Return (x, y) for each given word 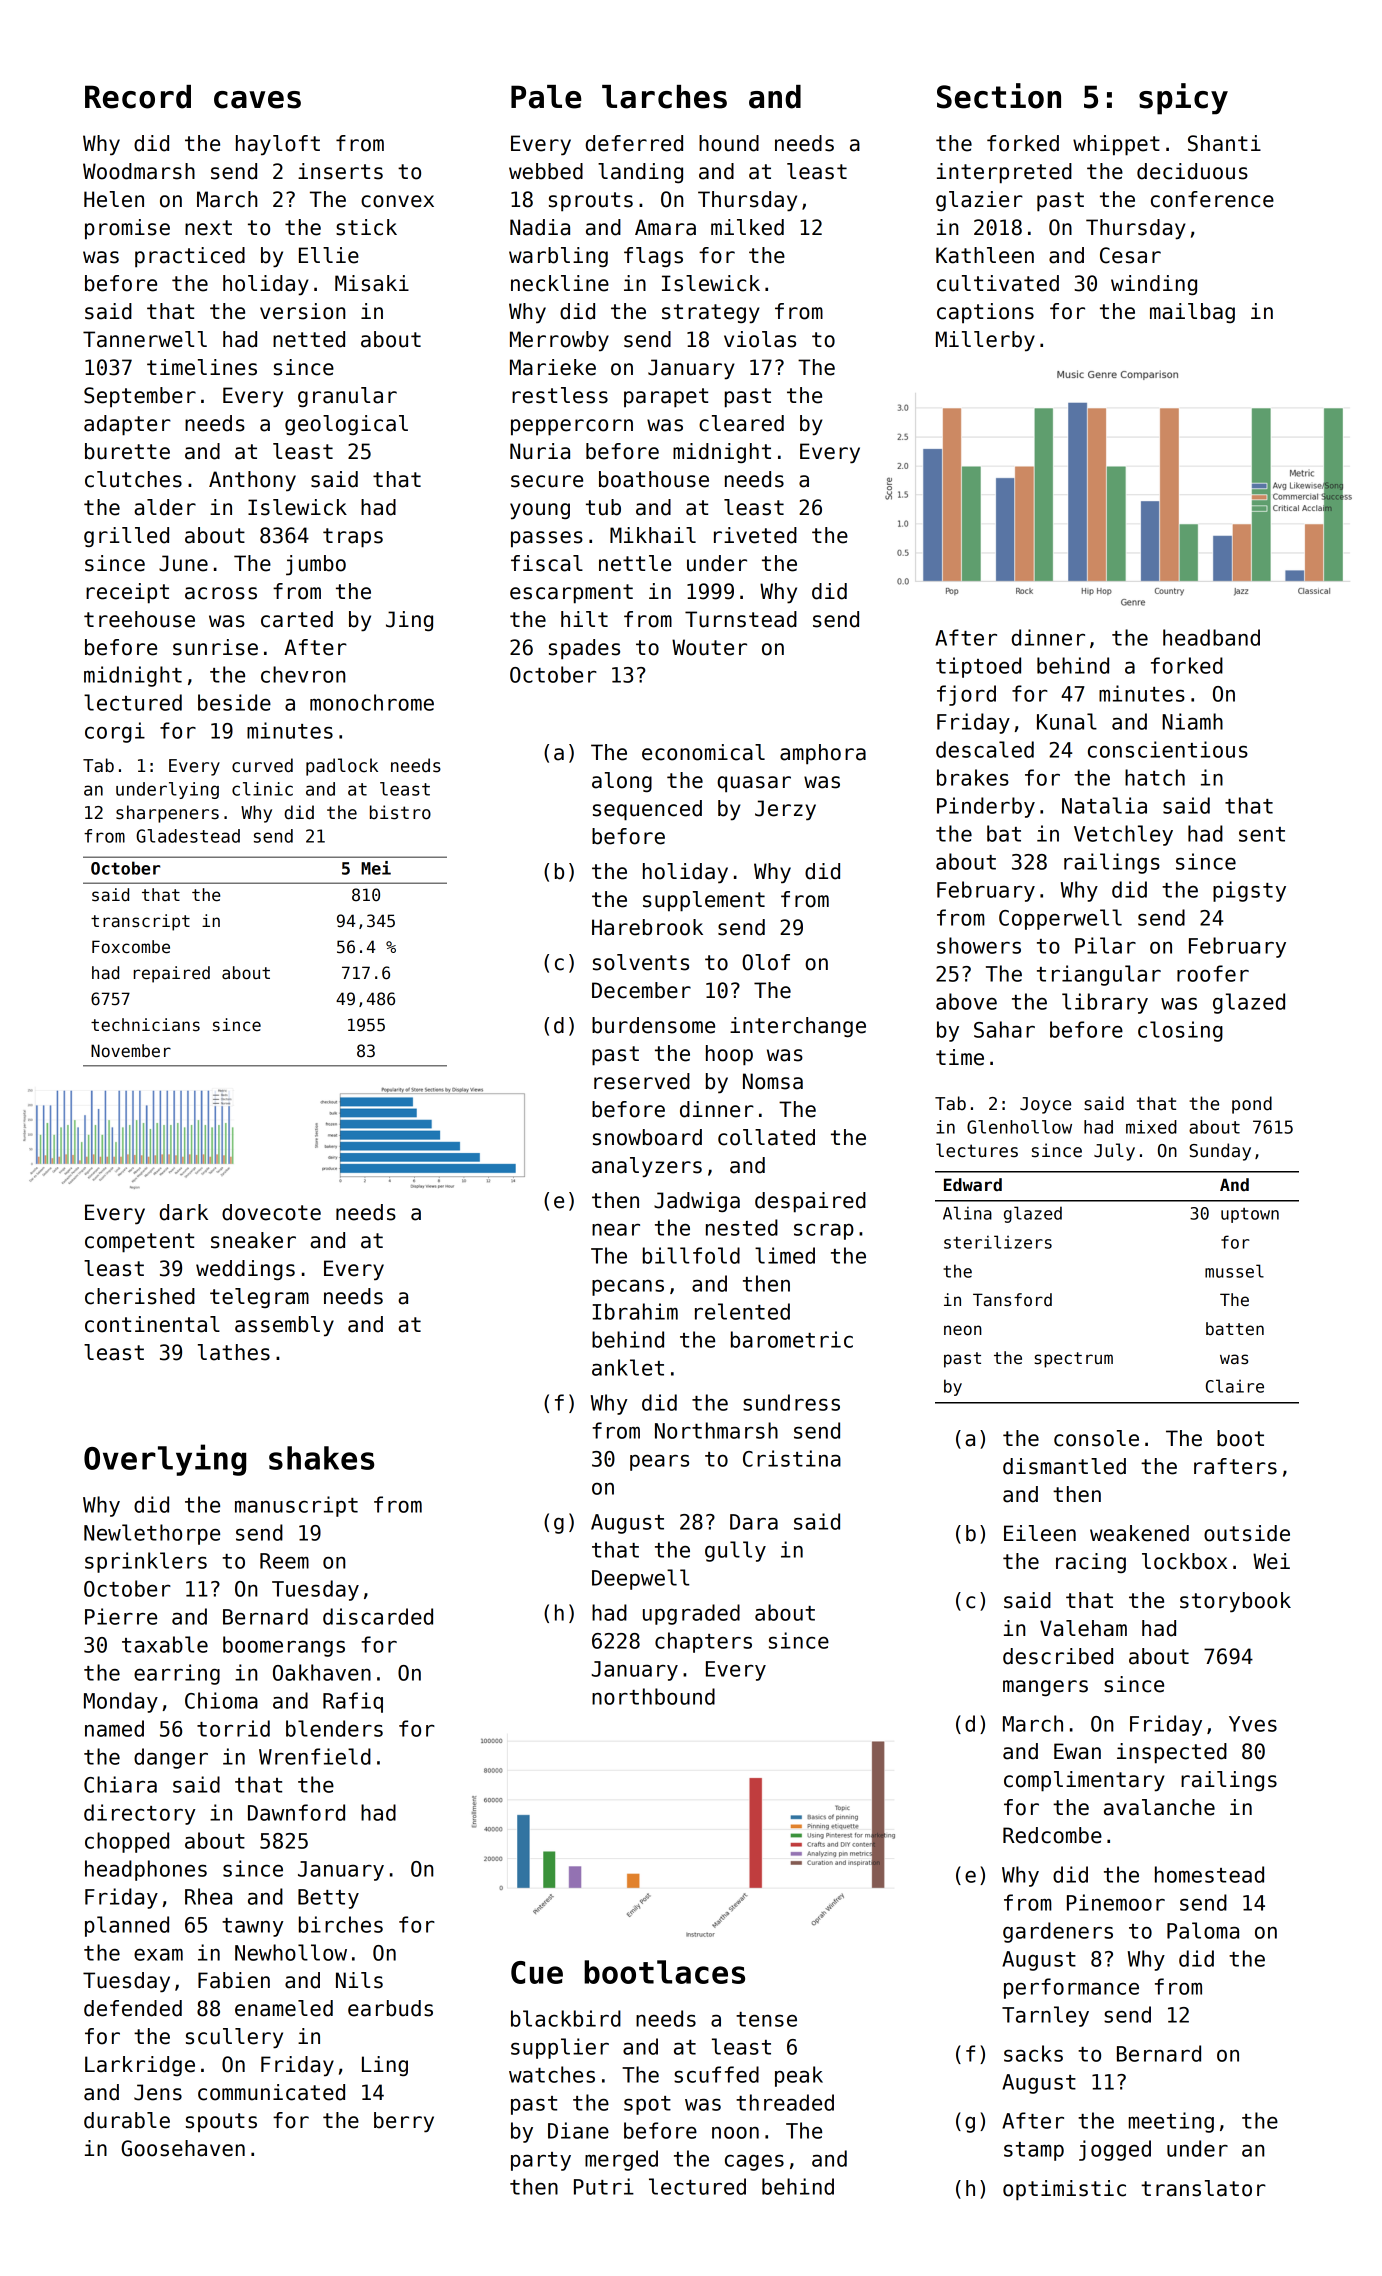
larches (664, 97)
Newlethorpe (152, 1534)
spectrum (1074, 1360)
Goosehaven (183, 2148)
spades (584, 649)
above (966, 1001)
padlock (342, 767)
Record (138, 97)
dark (184, 1212)
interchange (798, 1027)
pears (659, 1462)
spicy (1183, 99)
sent (1262, 834)
